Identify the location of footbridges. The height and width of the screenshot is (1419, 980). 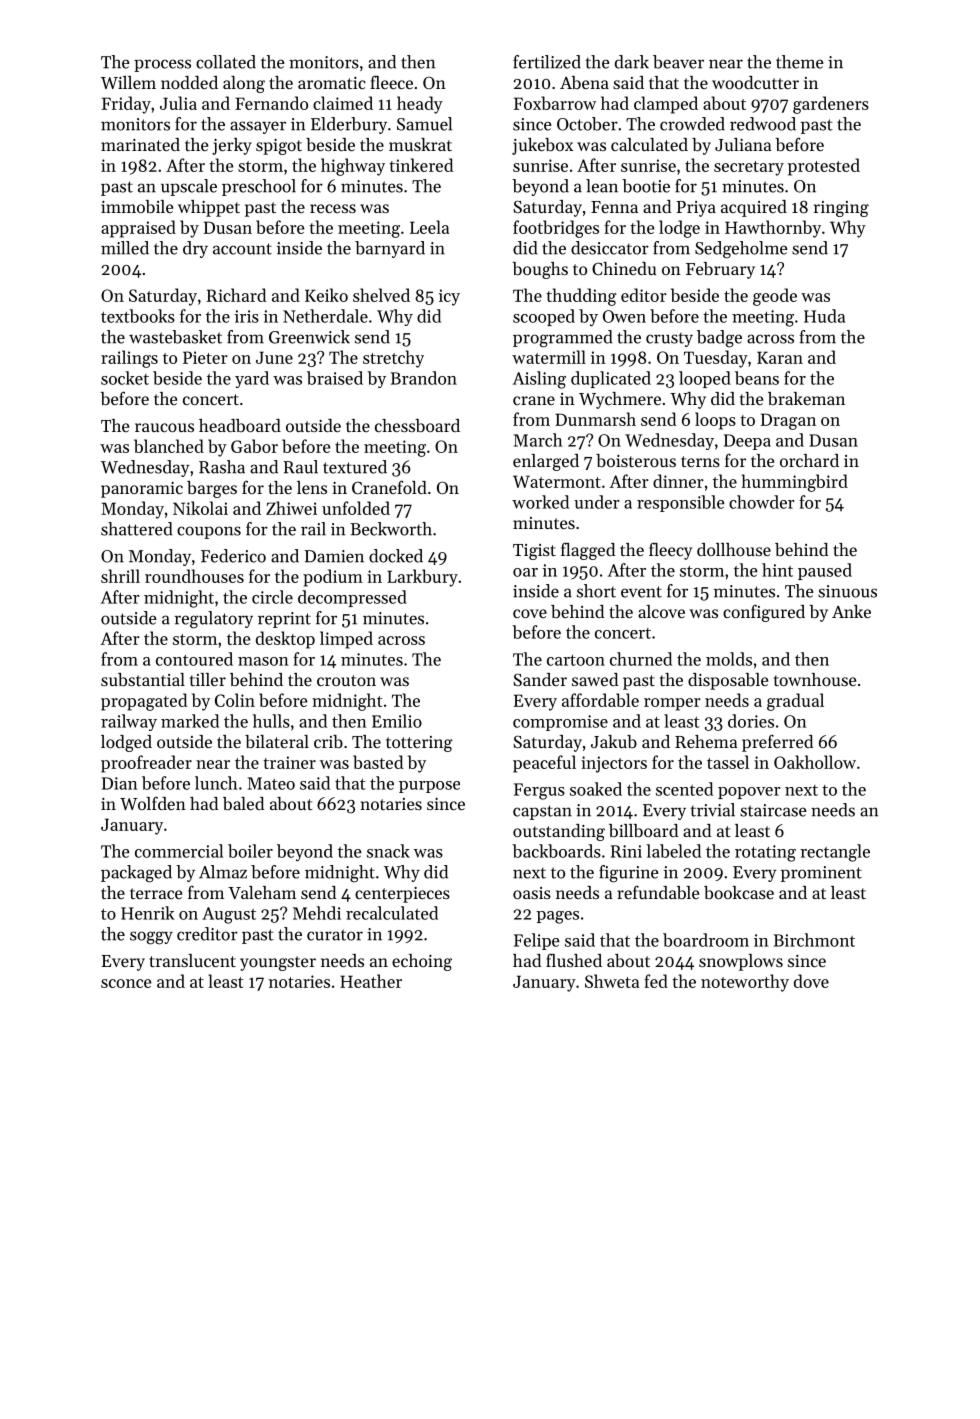
(556, 229).
